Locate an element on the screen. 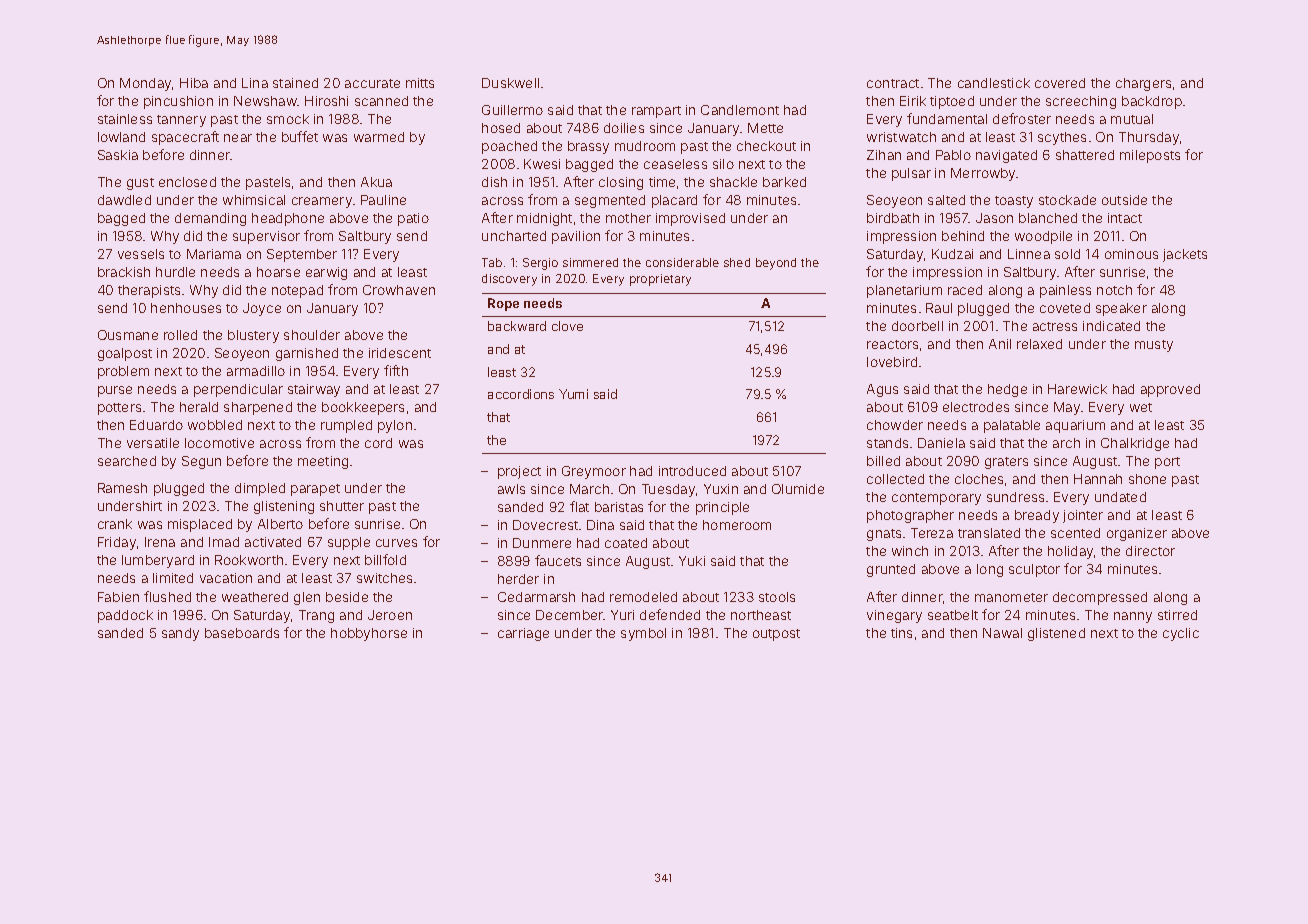 The width and height of the screenshot is (1308, 924). intact is located at coordinates (1125, 218).
